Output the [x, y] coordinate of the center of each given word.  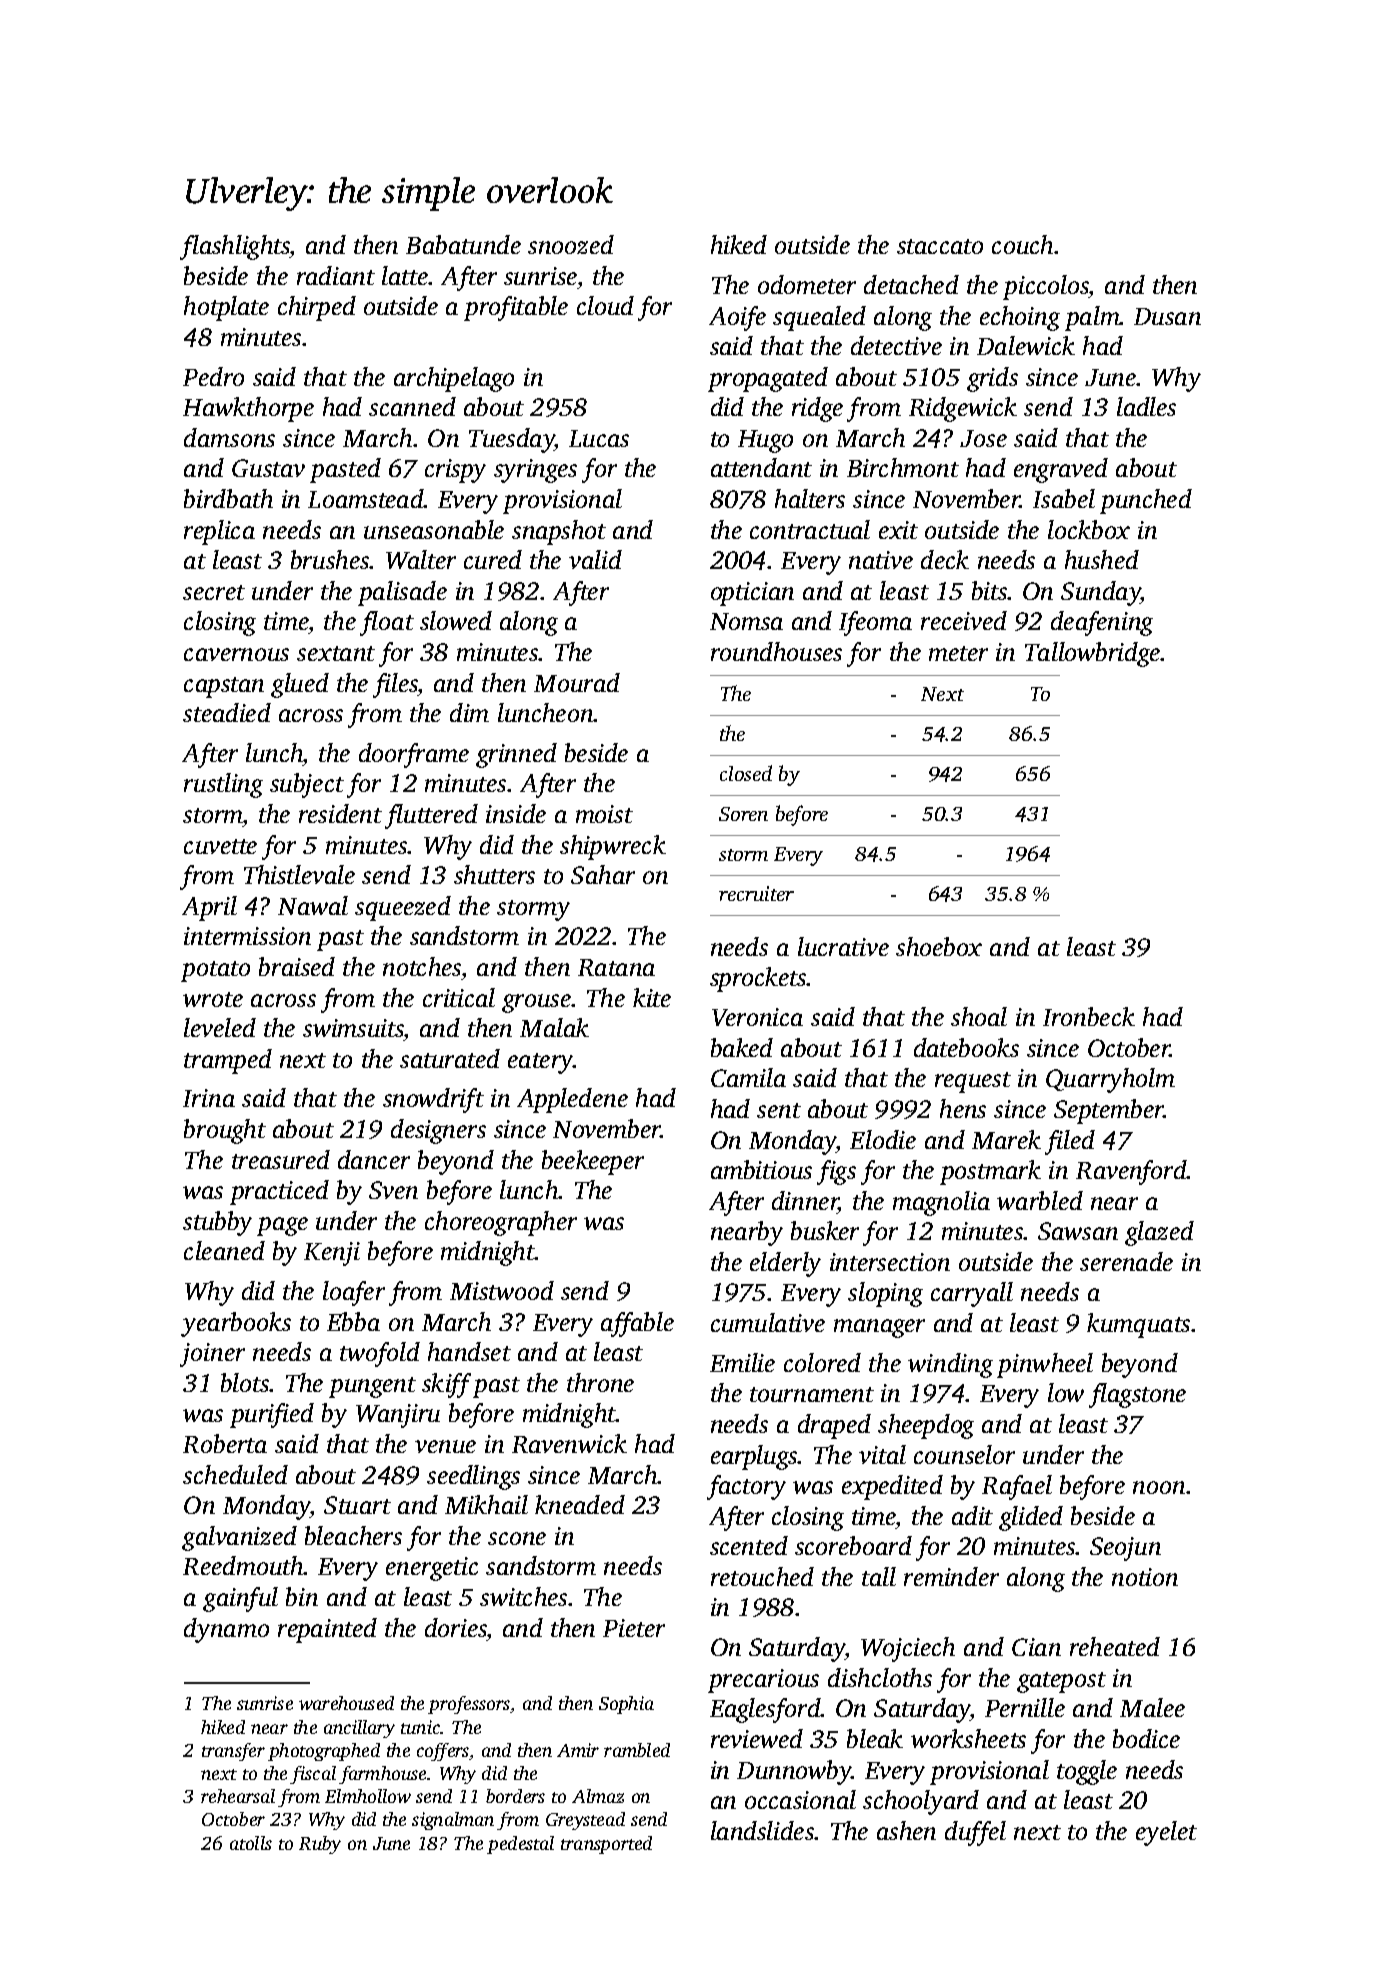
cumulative [768, 1322]
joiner [212, 1355]
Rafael [1017, 1487]
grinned [516, 755]
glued [300, 685]
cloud [605, 305]
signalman [453, 1821]
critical [459, 997]
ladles [1146, 406]
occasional [800, 1799]
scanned [412, 406]
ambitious [761, 1169]
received [964, 620]
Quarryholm [1110, 1080]
